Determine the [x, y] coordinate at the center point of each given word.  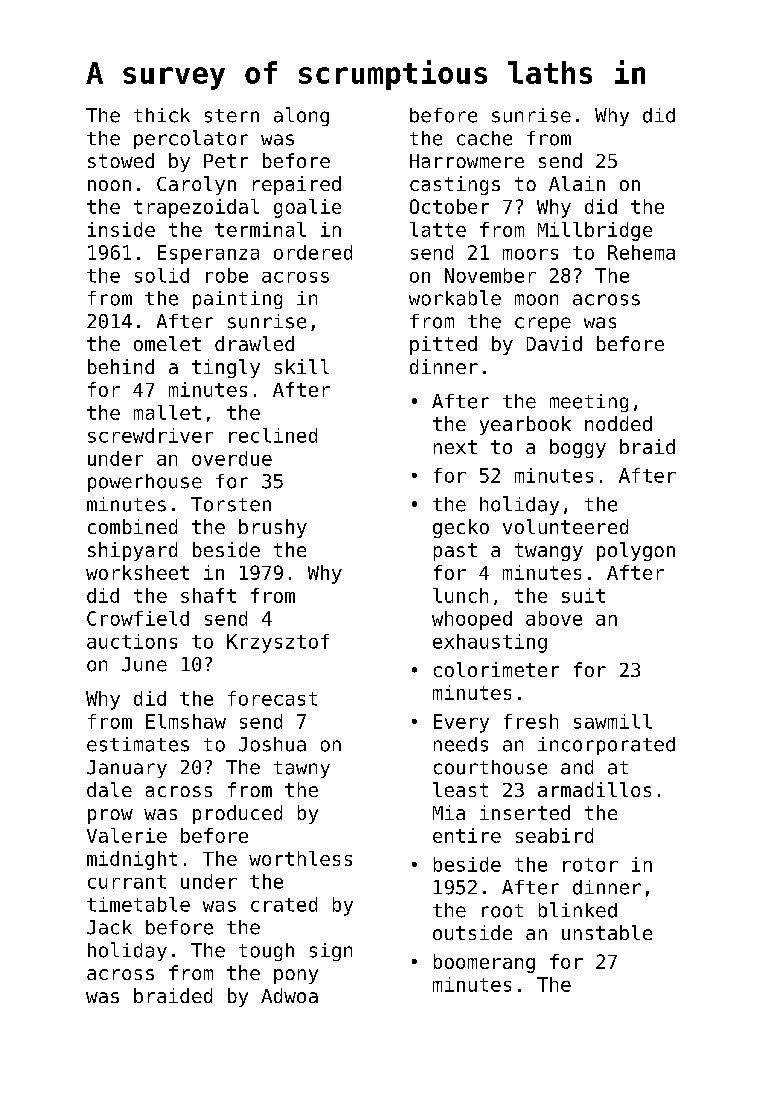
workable [455, 298]
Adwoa [289, 995]
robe [227, 275]
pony [296, 976]
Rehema [641, 252]
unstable [607, 932]
